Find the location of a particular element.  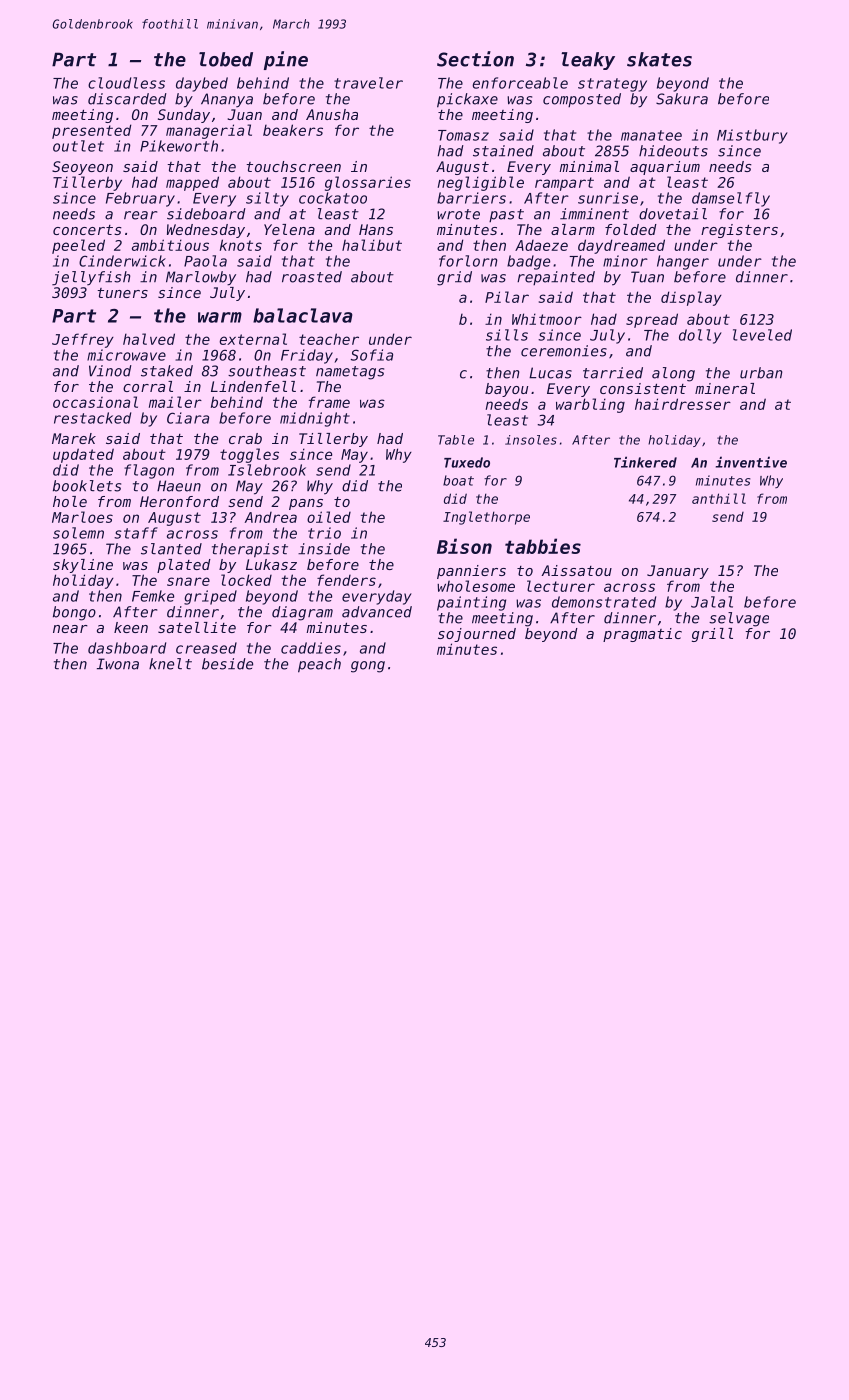

pans is located at coordinates (306, 504).
